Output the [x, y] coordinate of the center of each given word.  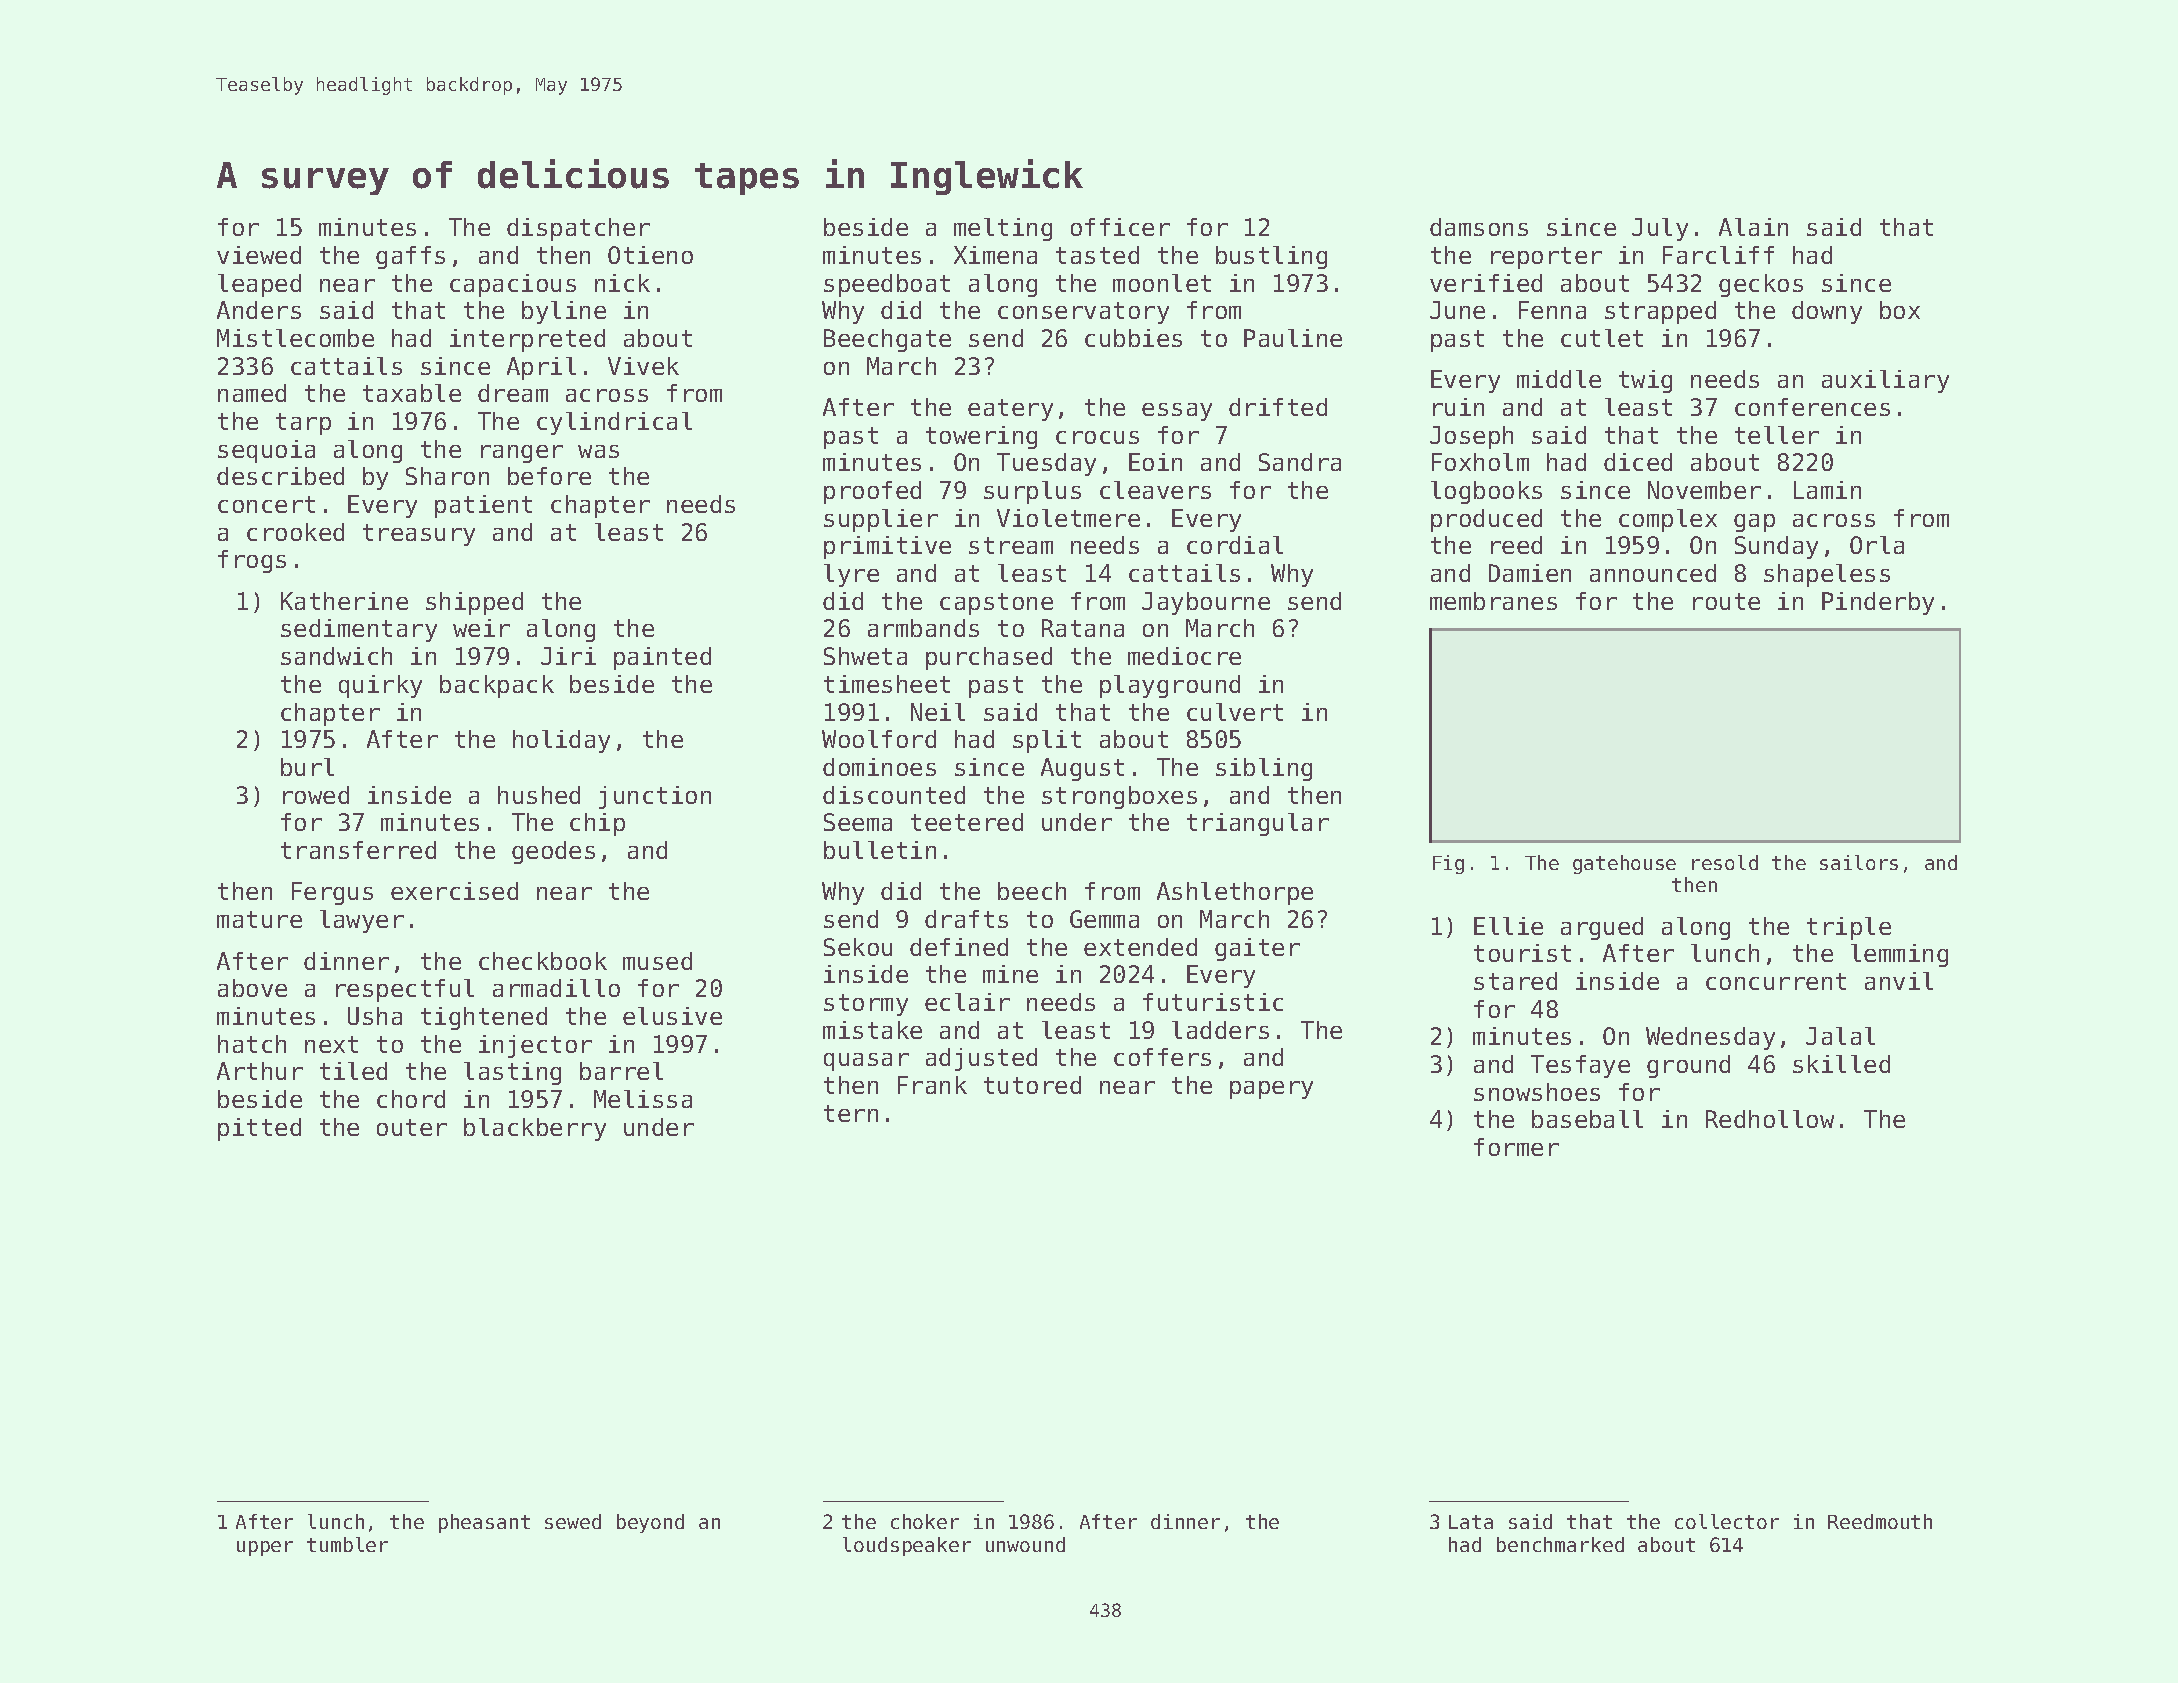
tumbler [347, 1544]
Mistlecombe [295, 338]
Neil [938, 712]
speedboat [887, 285]
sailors [1859, 862]
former [1516, 1147]
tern [851, 1113]
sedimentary [359, 630]
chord [411, 1099]
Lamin [1827, 490]
